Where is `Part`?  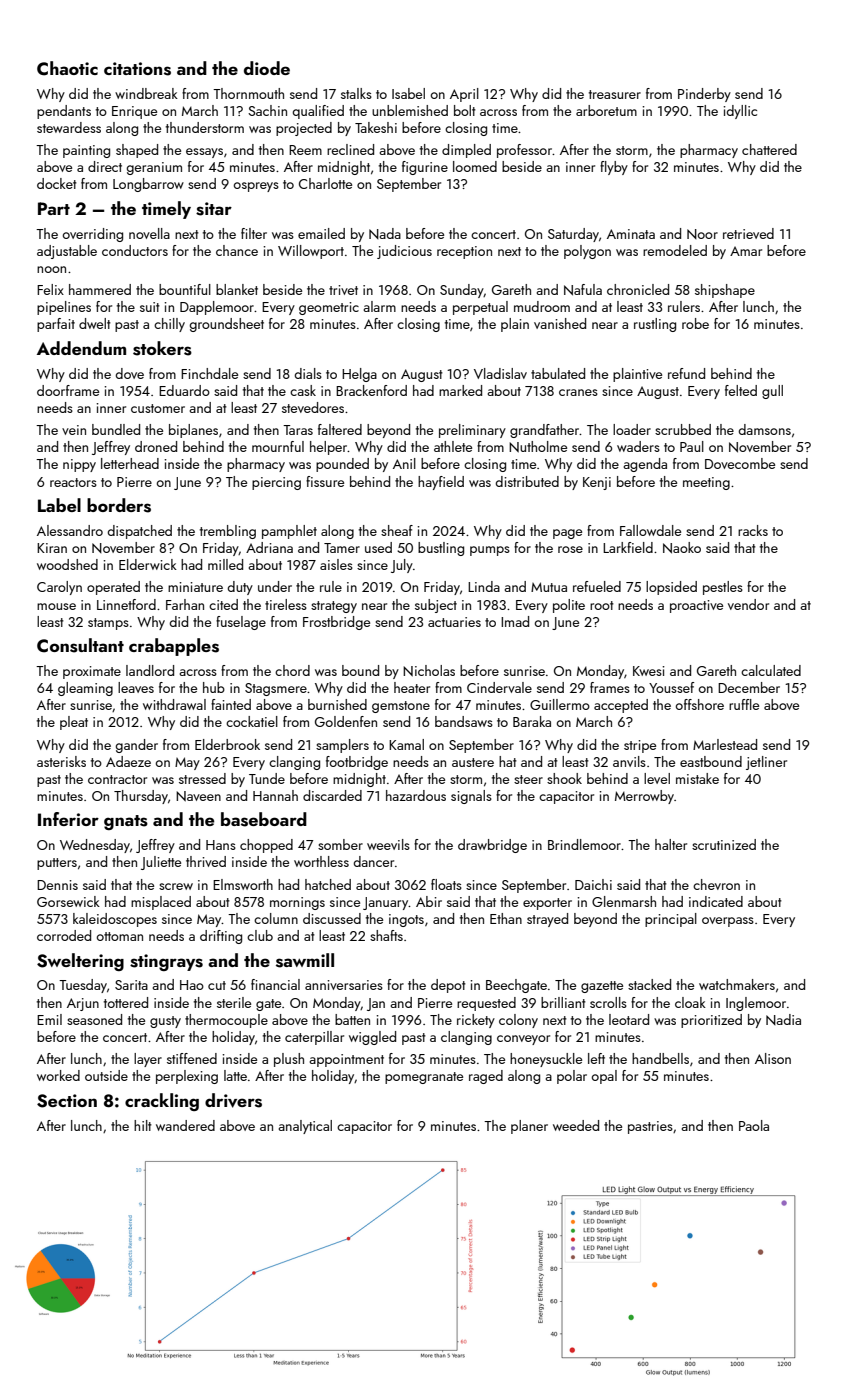
Part is located at coordinates (54, 208).
